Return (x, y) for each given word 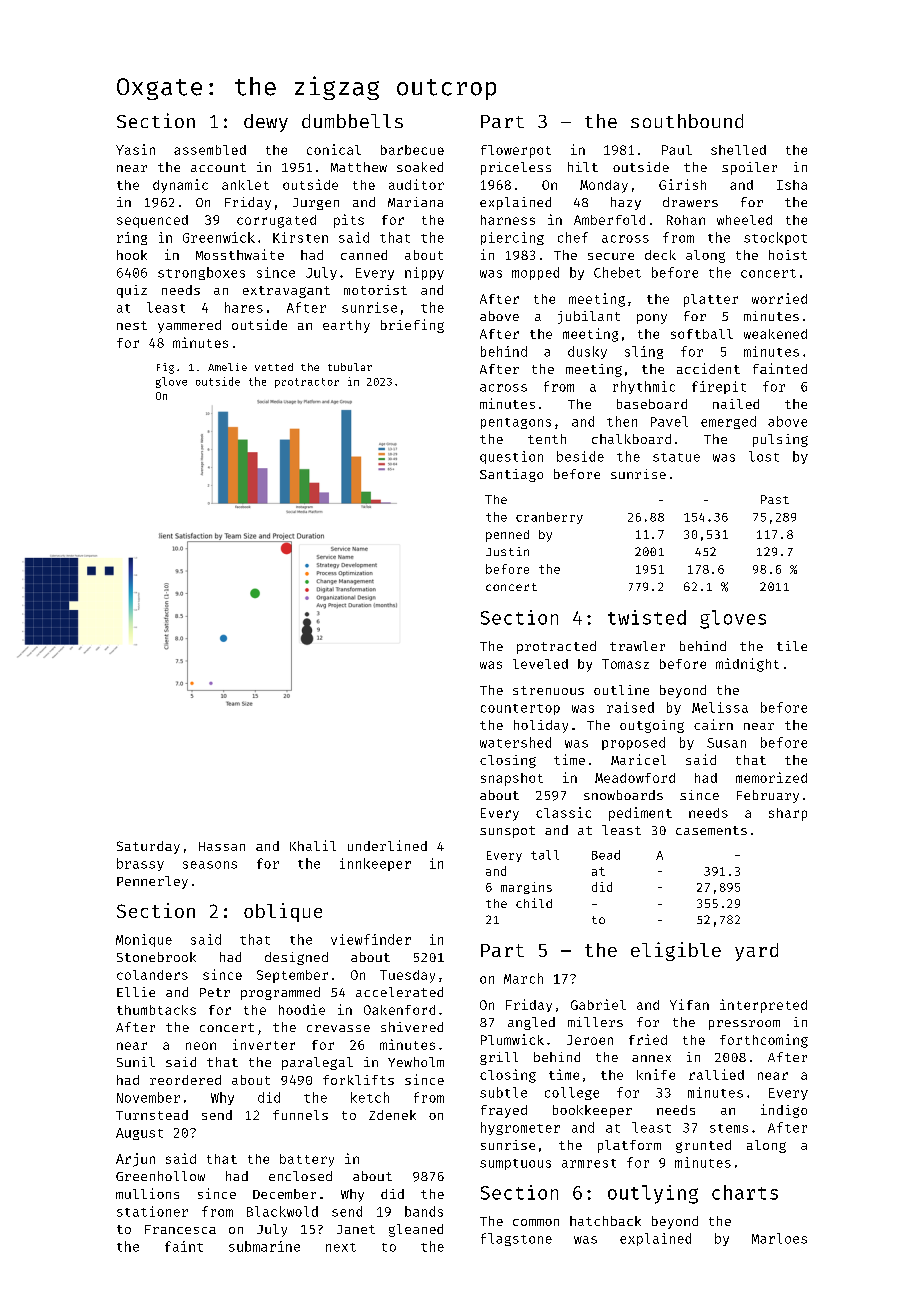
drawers (690, 202)
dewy (266, 123)
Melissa (720, 707)
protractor (307, 383)
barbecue (412, 150)
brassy (140, 864)
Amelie (227, 367)
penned (507, 536)
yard (756, 952)
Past (775, 499)
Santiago (511, 475)
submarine (264, 1246)
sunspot (507, 832)
